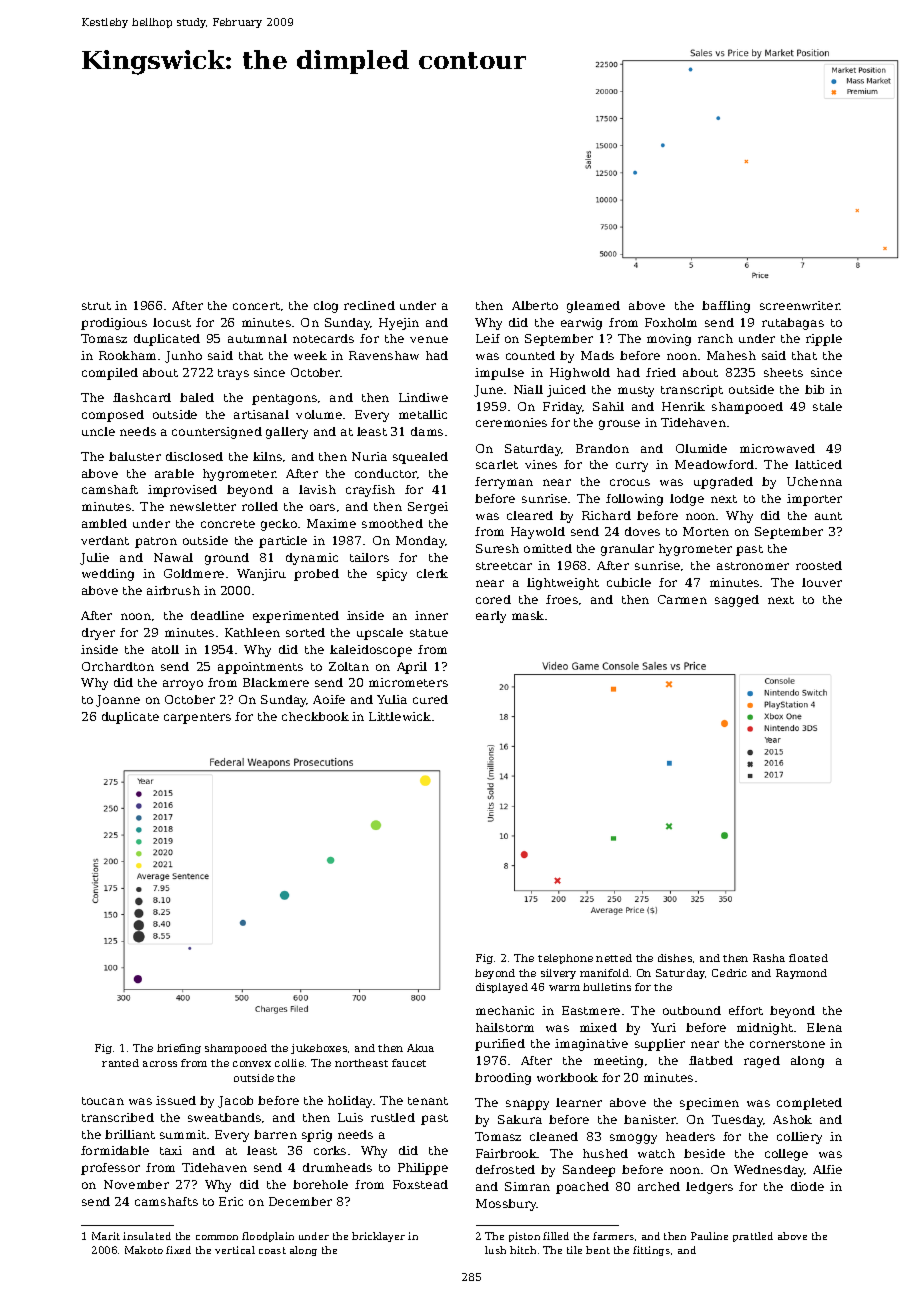  I want to click on wedding, so click(108, 575).
